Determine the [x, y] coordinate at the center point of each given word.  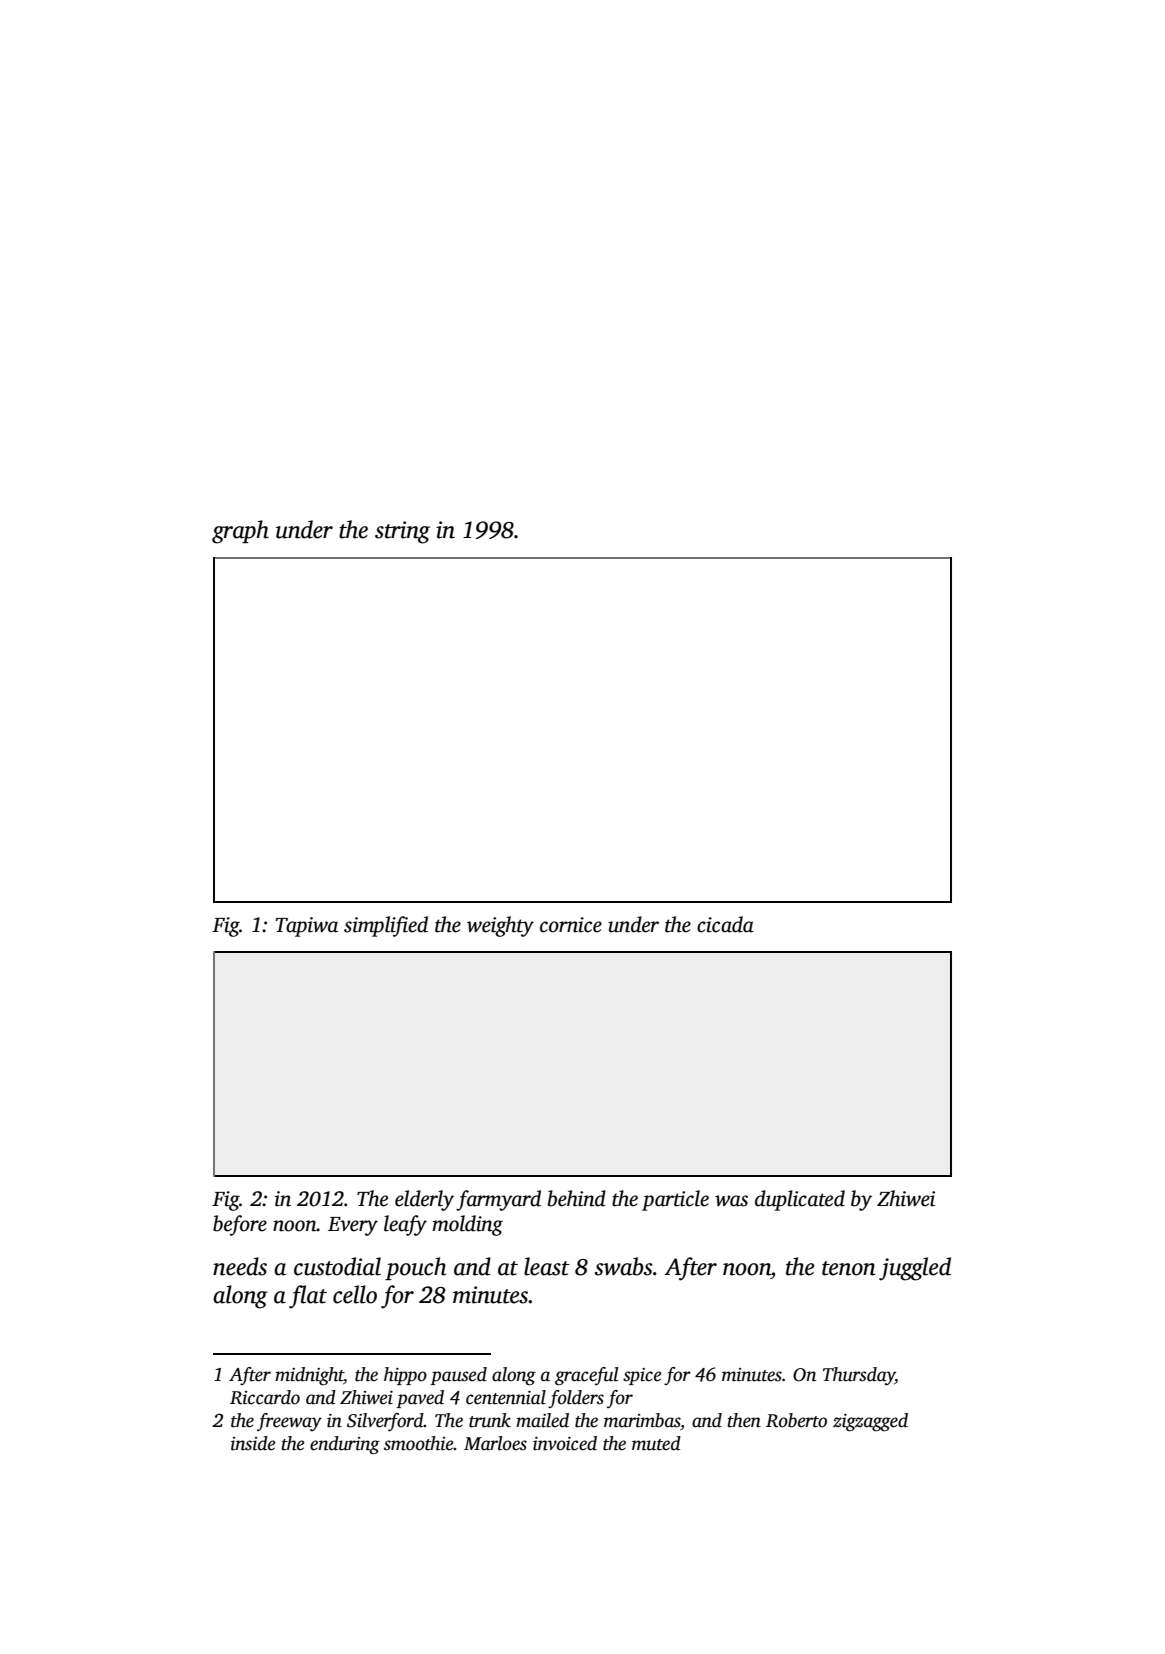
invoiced [565, 1443]
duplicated [800, 1200]
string [402, 532]
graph [240, 532]
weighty [500, 926]
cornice [571, 925]
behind [577, 1198]
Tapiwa [306, 927]
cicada [725, 924]
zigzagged [870, 1422]
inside [253, 1443]
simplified [386, 926]
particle [675, 1200]
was [731, 1201]
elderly [424, 1200]
